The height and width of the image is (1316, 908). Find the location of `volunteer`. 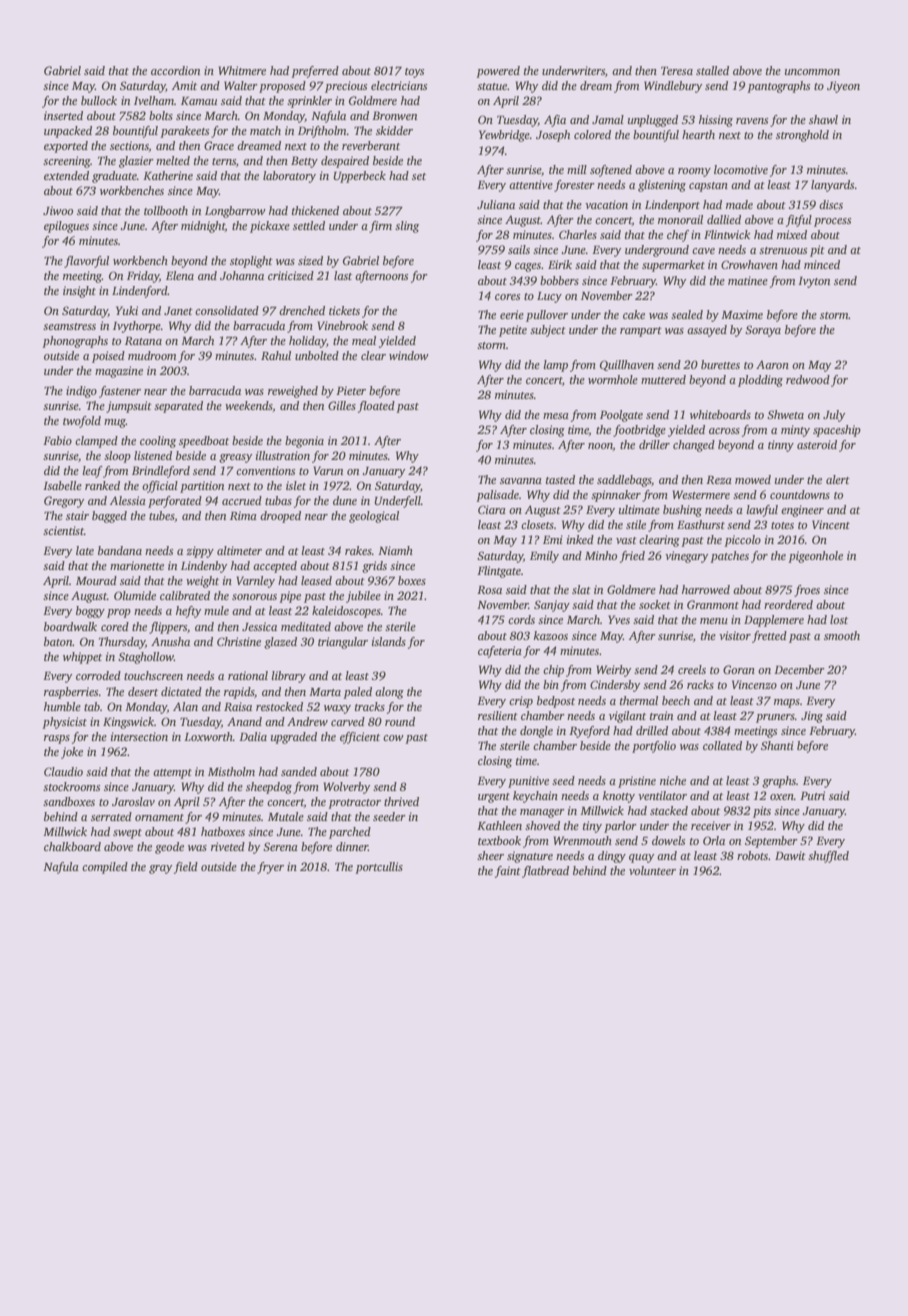

volunteer is located at coordinates (652, 870).
